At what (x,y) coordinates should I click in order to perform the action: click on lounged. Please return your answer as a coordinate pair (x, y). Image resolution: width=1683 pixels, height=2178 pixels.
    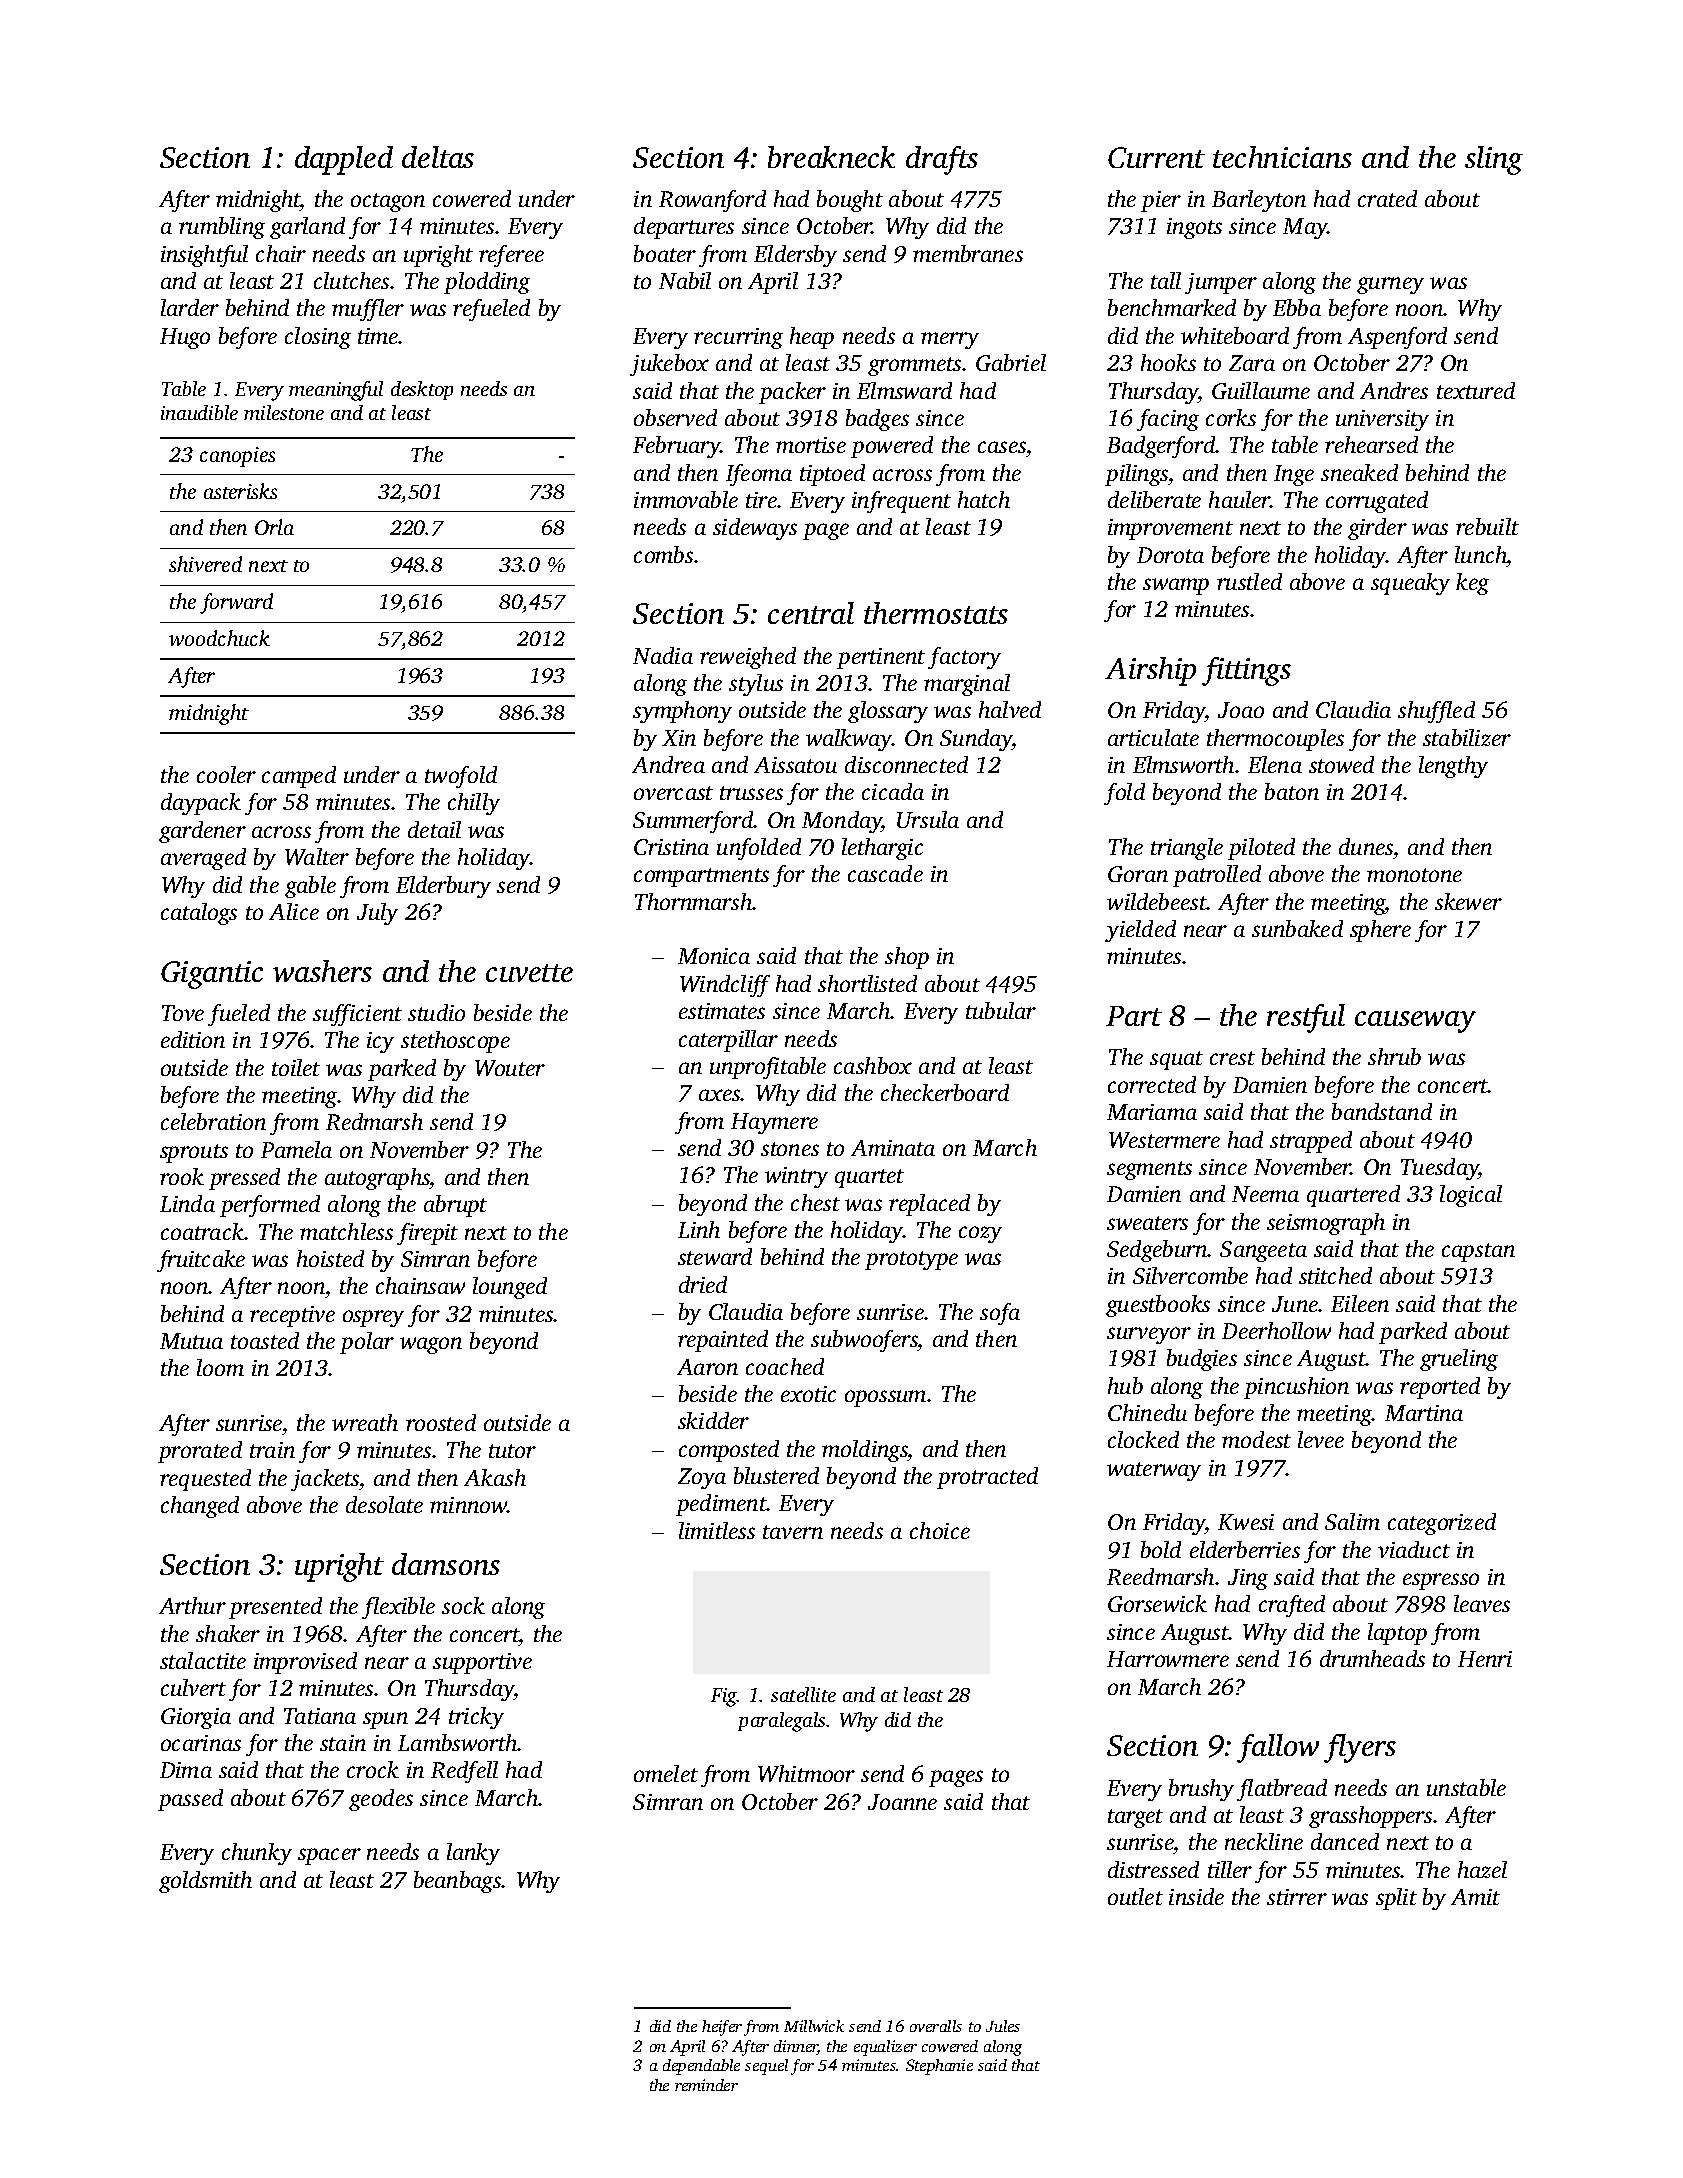
    Looking at the image, I should click on (510, 1288).
